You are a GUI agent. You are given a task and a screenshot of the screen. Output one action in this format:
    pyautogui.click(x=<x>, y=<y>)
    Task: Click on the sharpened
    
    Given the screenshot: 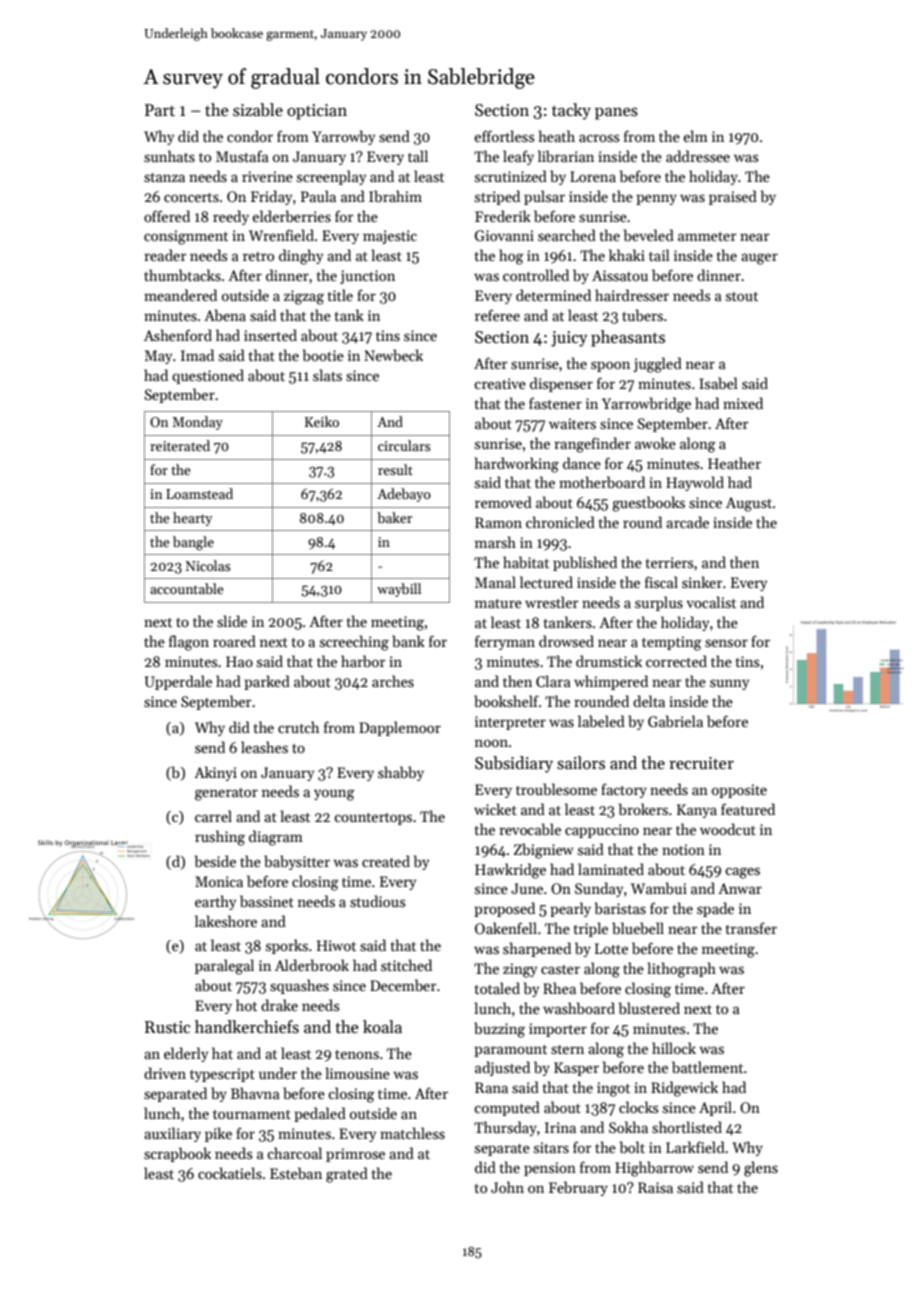 What is the action you would take?
    pyautogui.click(x=537, y=949)
